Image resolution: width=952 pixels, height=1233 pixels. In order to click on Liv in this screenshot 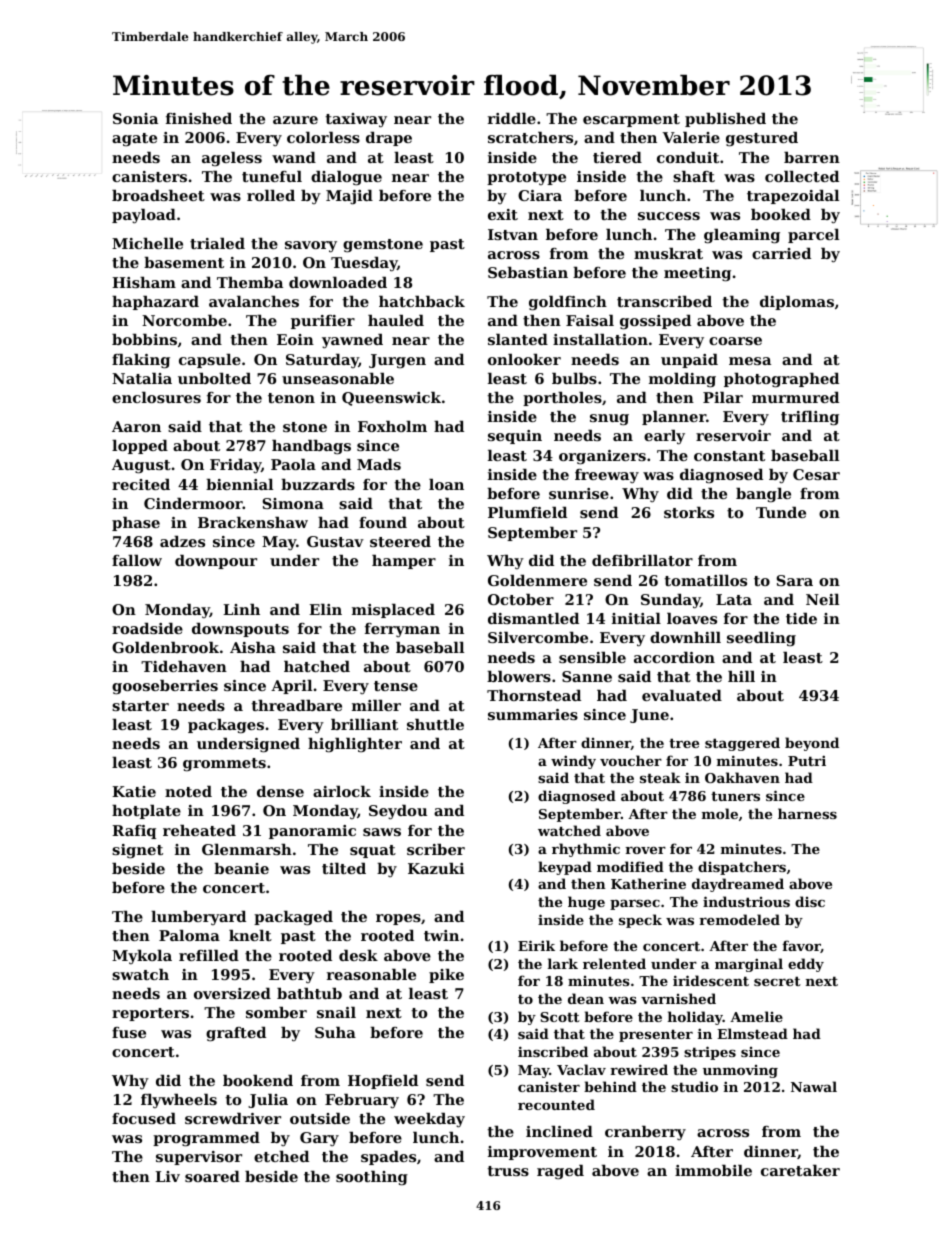, I will do `click(167, 1176)`.
